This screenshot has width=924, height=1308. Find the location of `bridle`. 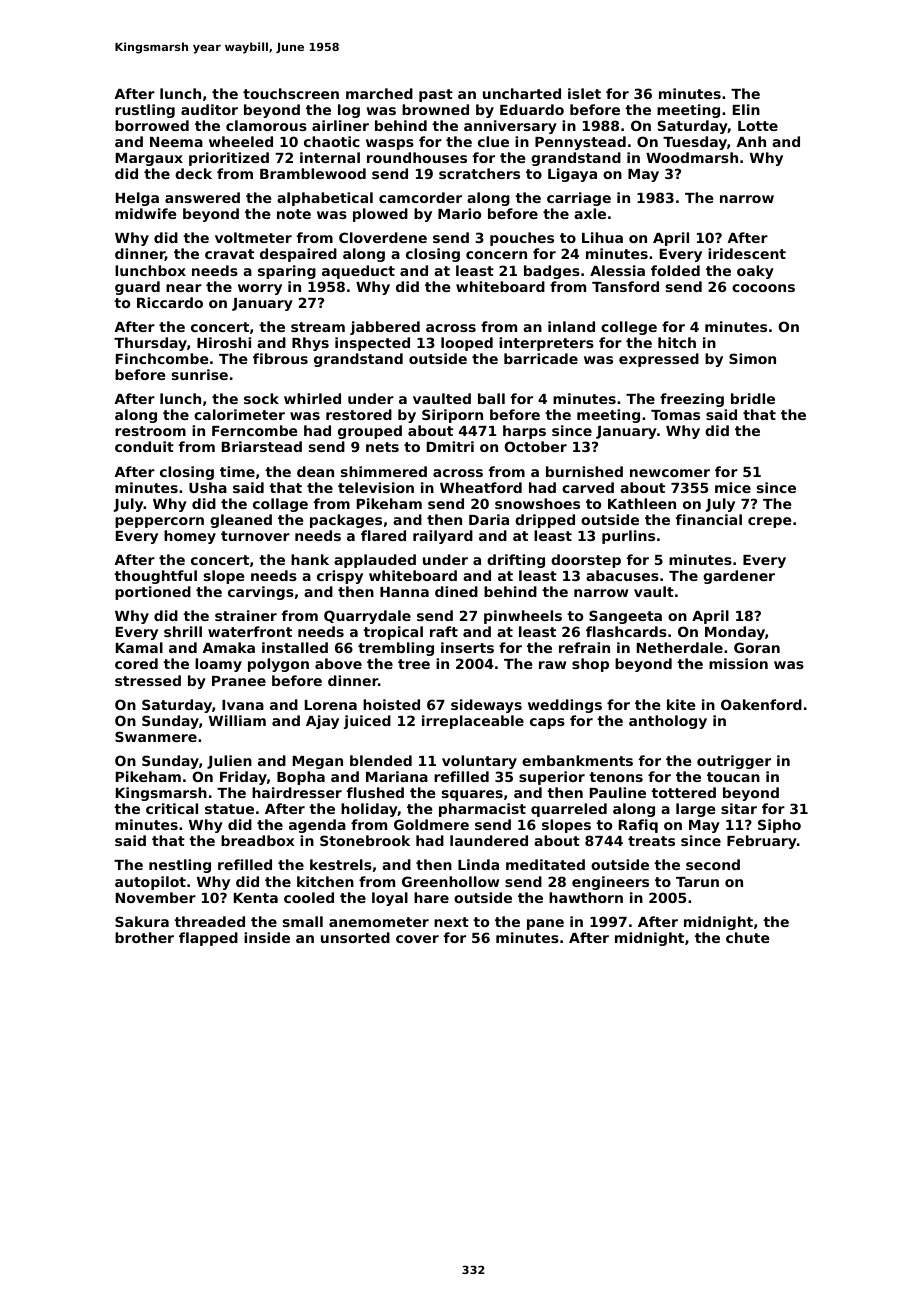

bridle is located at coordinates (753, 398).
